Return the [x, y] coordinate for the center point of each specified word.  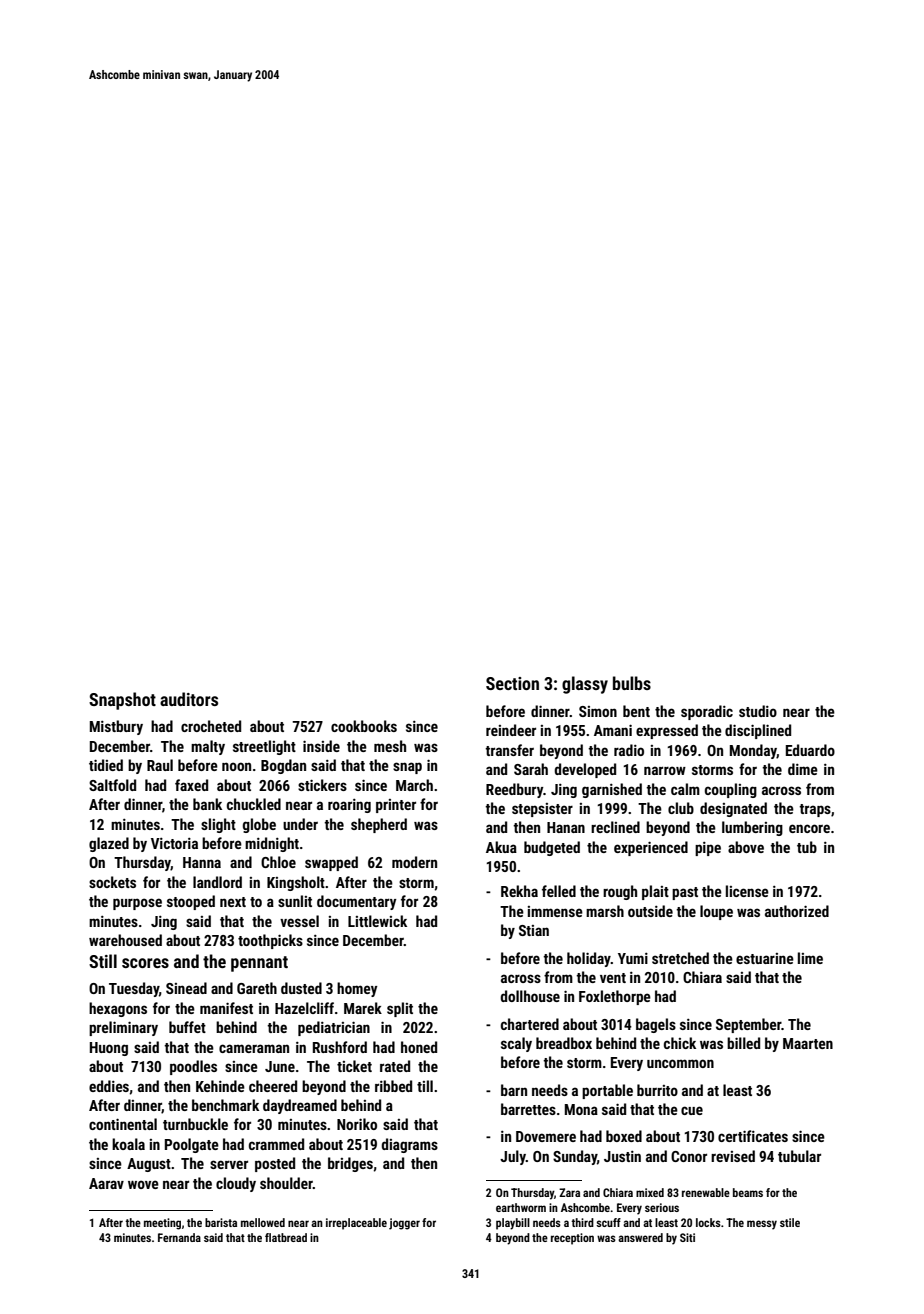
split [400, 1009]
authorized [797, 911]
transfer [509, 750]
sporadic [707, 712]
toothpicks [270, 941]
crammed [276, 1144]
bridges [350, 1164]
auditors [189, 699]
